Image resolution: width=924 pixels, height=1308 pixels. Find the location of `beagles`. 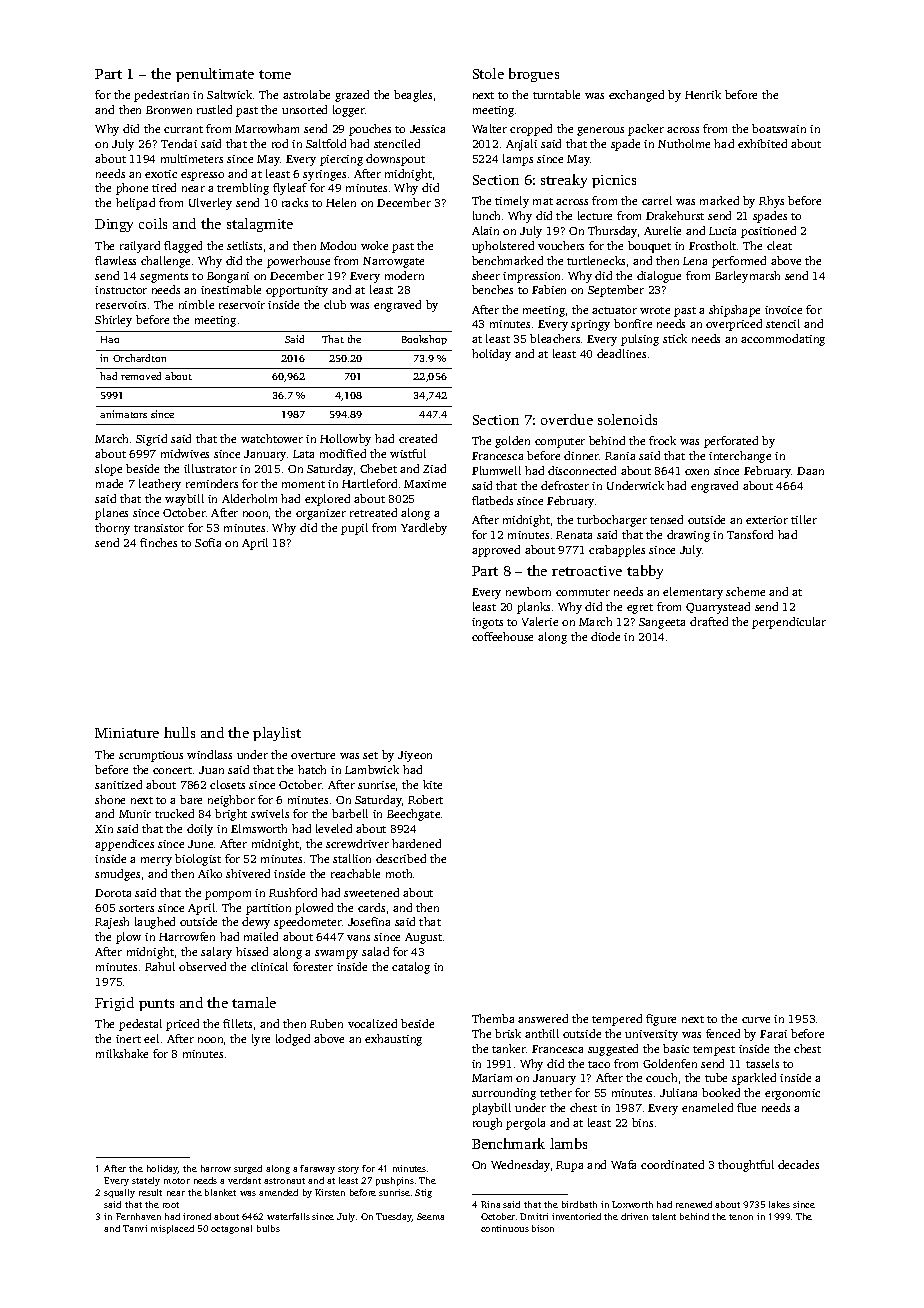

beagles is located at coordinates (413, 96).
